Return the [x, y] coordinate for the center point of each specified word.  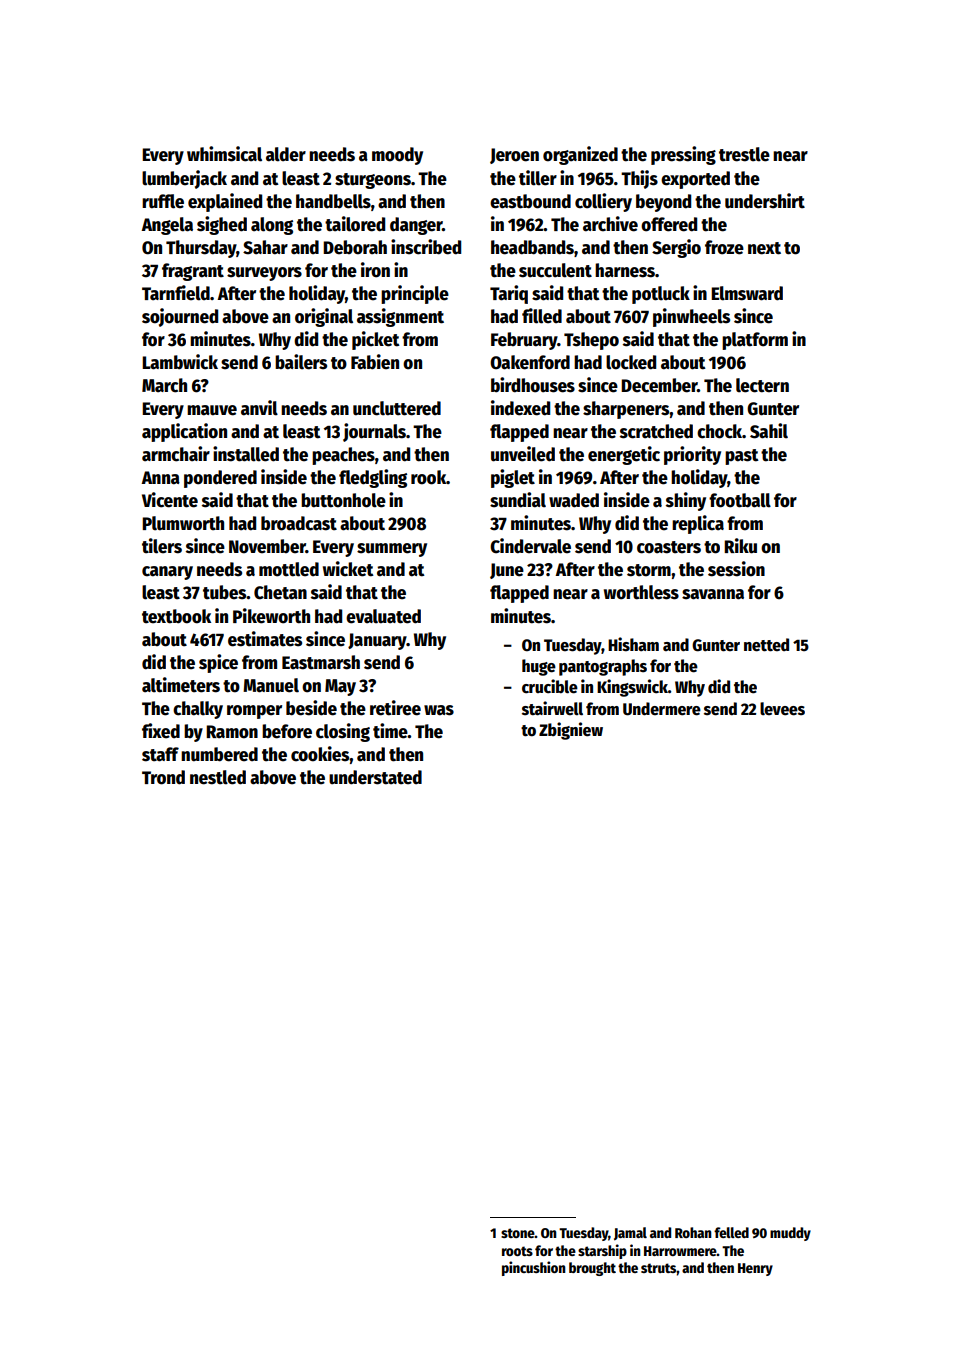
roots [517, 1251]
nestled [218, 777]
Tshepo [591, 341]
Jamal [630, 1234]
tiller [538, 178]
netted [766, 645]
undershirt [765, 201]
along [272, 226]
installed [246, 454]
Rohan [693, 1232]
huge [539, 667]
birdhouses [533, 385]
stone [518, 1233]
